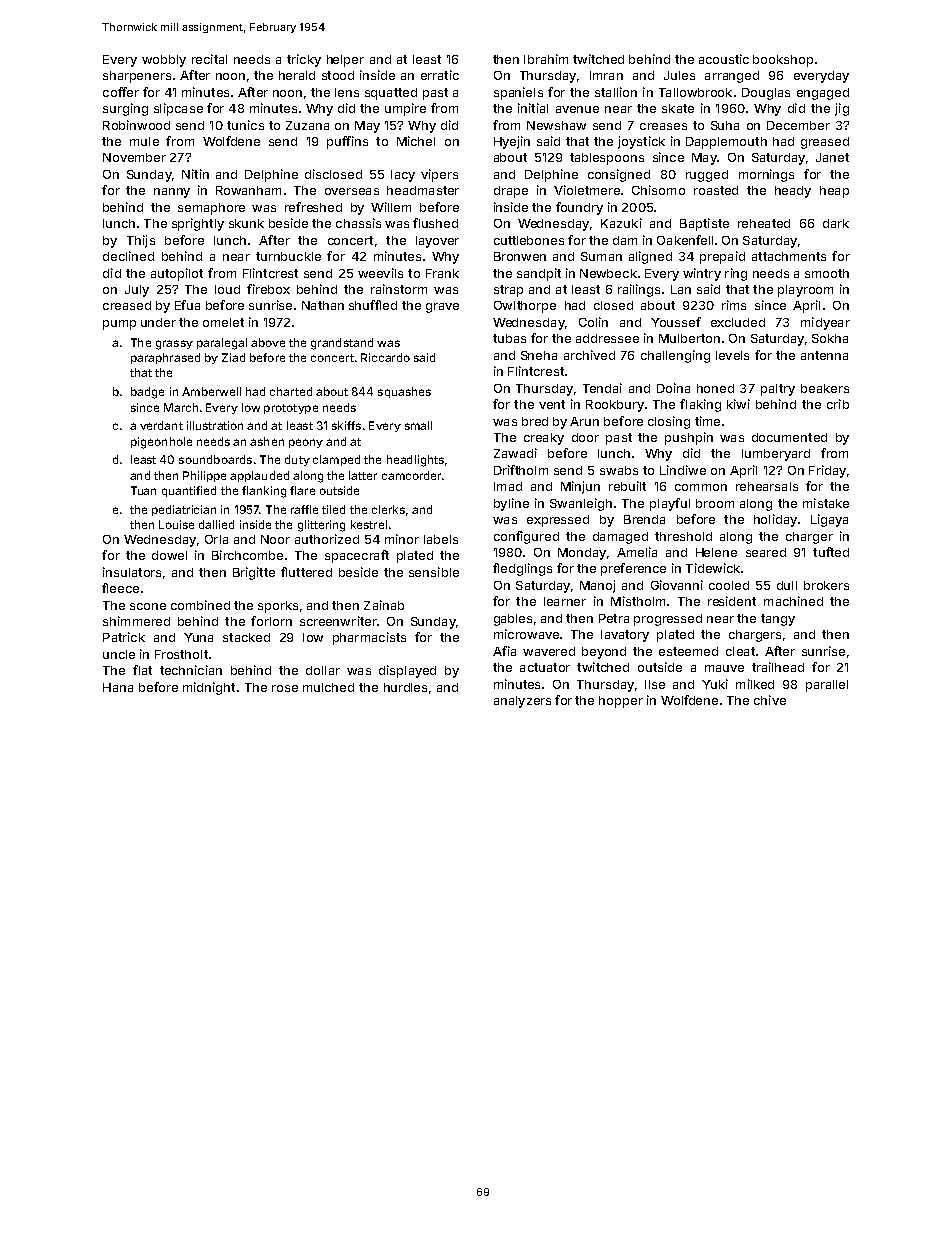  Describe the element at coordinates (823, 94) in the screenshot. I see `engaged` at that location.
